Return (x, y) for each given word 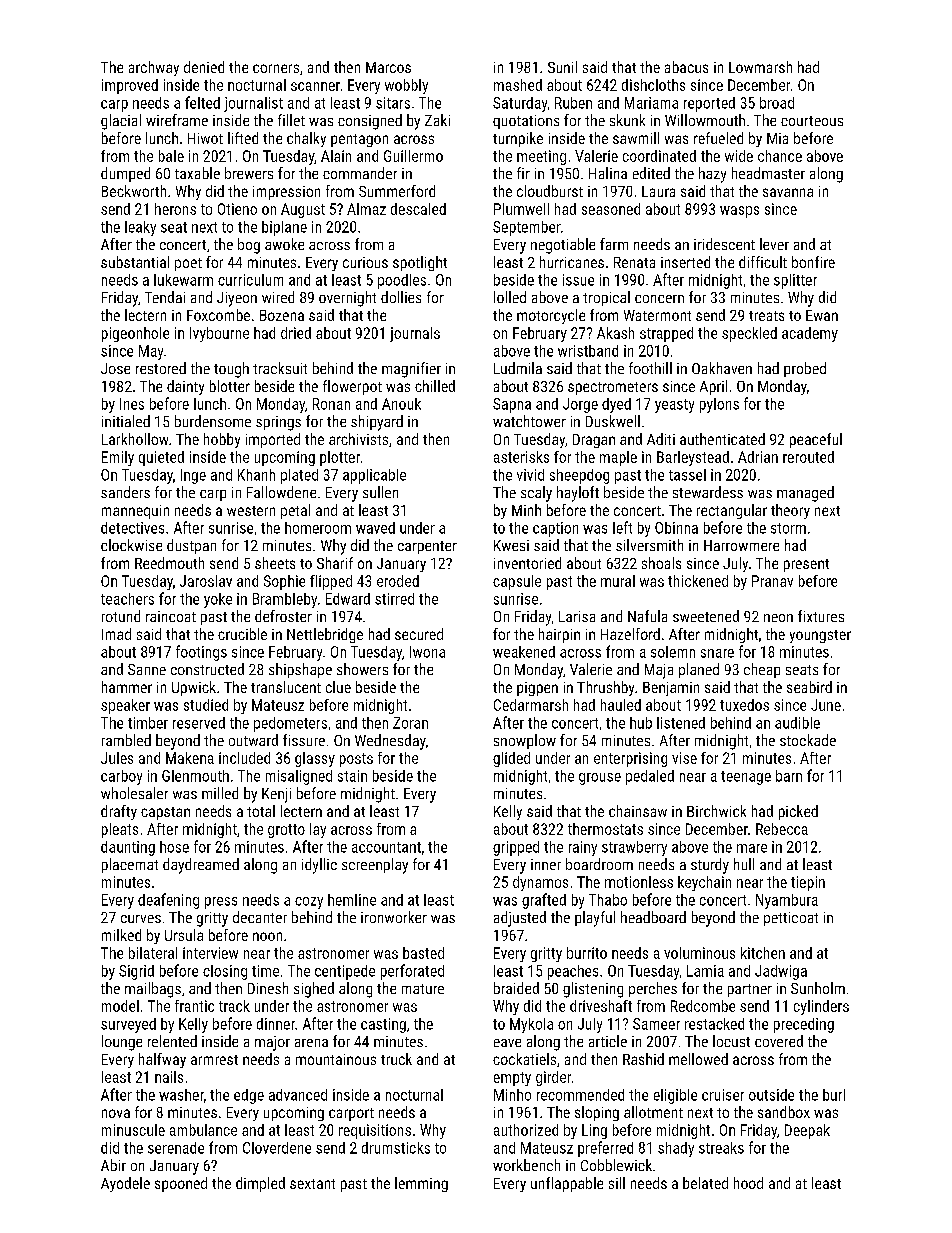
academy (810, 334)
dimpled (260, 1184)
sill (617, 1183)
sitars (393, 103)
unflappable (567, 1184)
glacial (121, 122)
